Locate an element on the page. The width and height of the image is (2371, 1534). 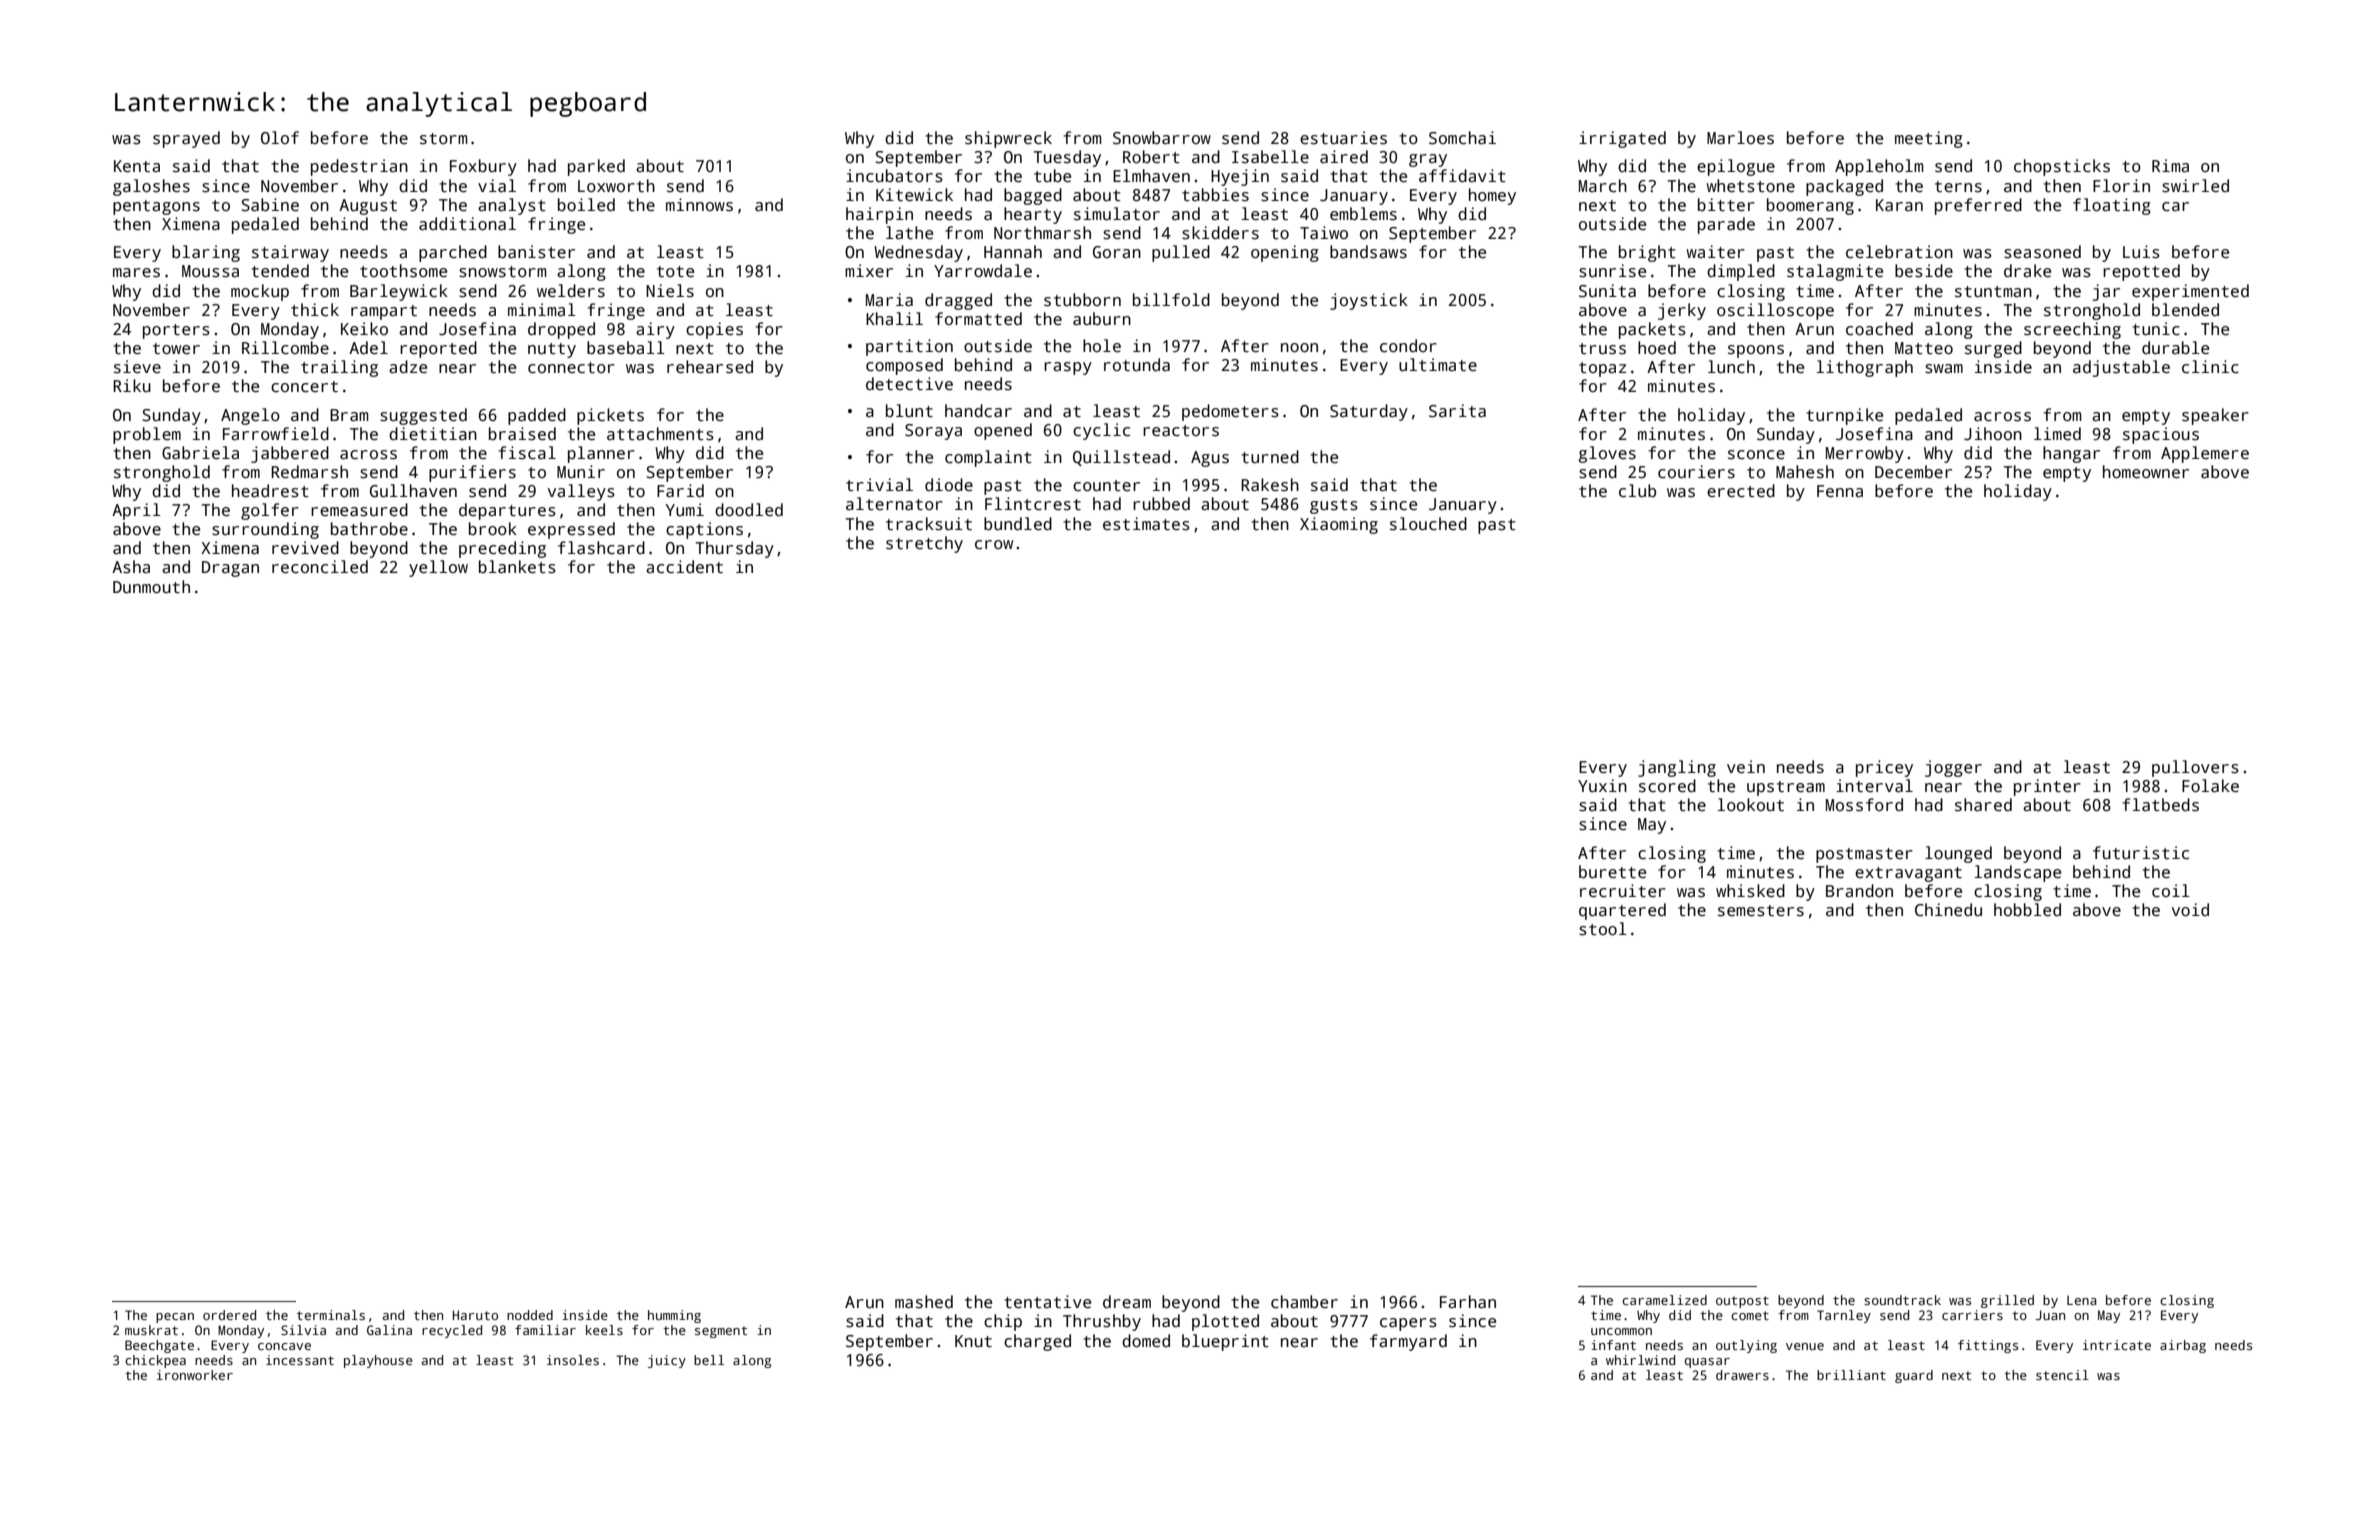
Dunmouth is located at coordinates (151, 587).
